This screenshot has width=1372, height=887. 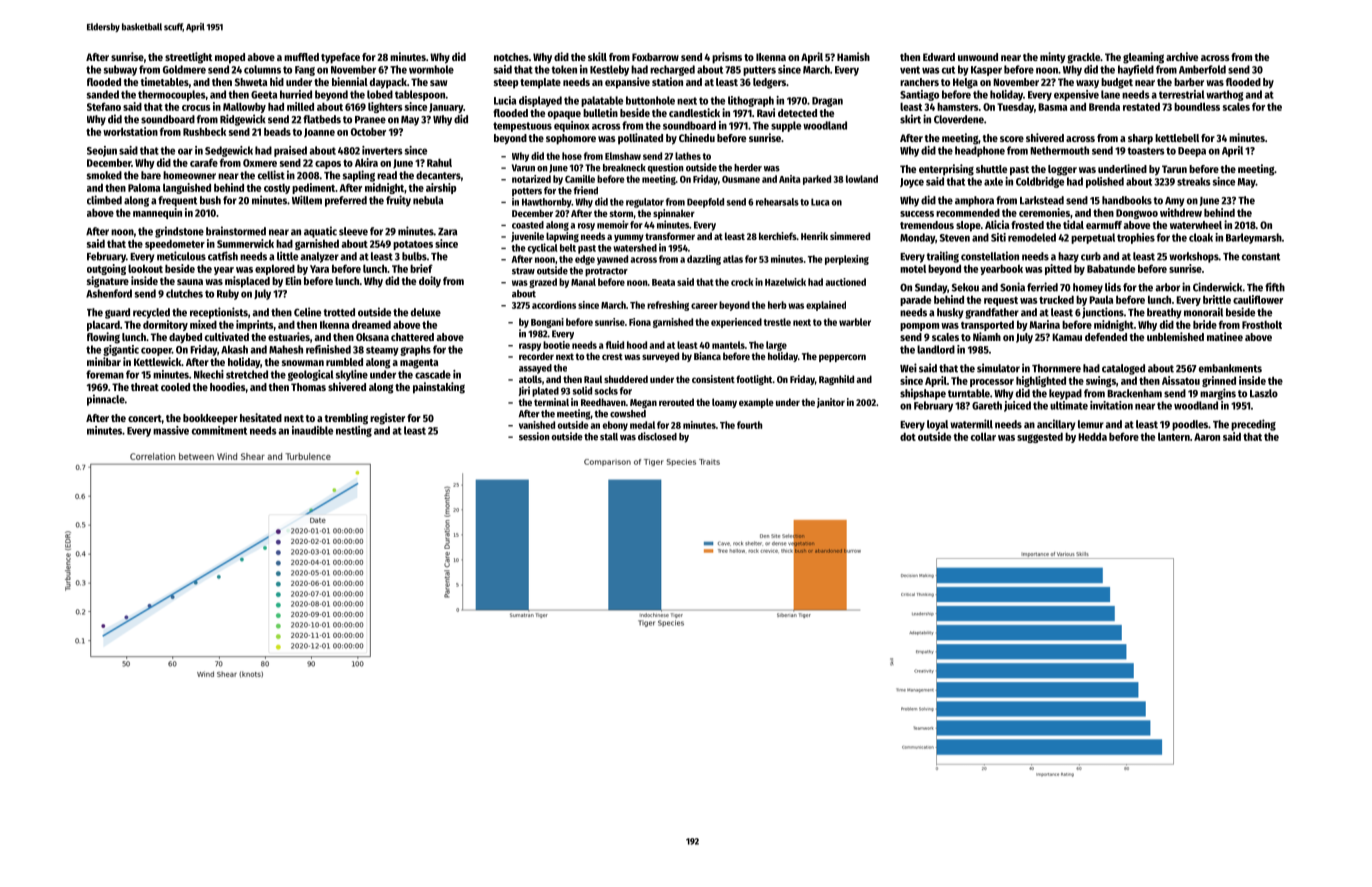 I want to click on atlas, so click(x=733, y=259).
